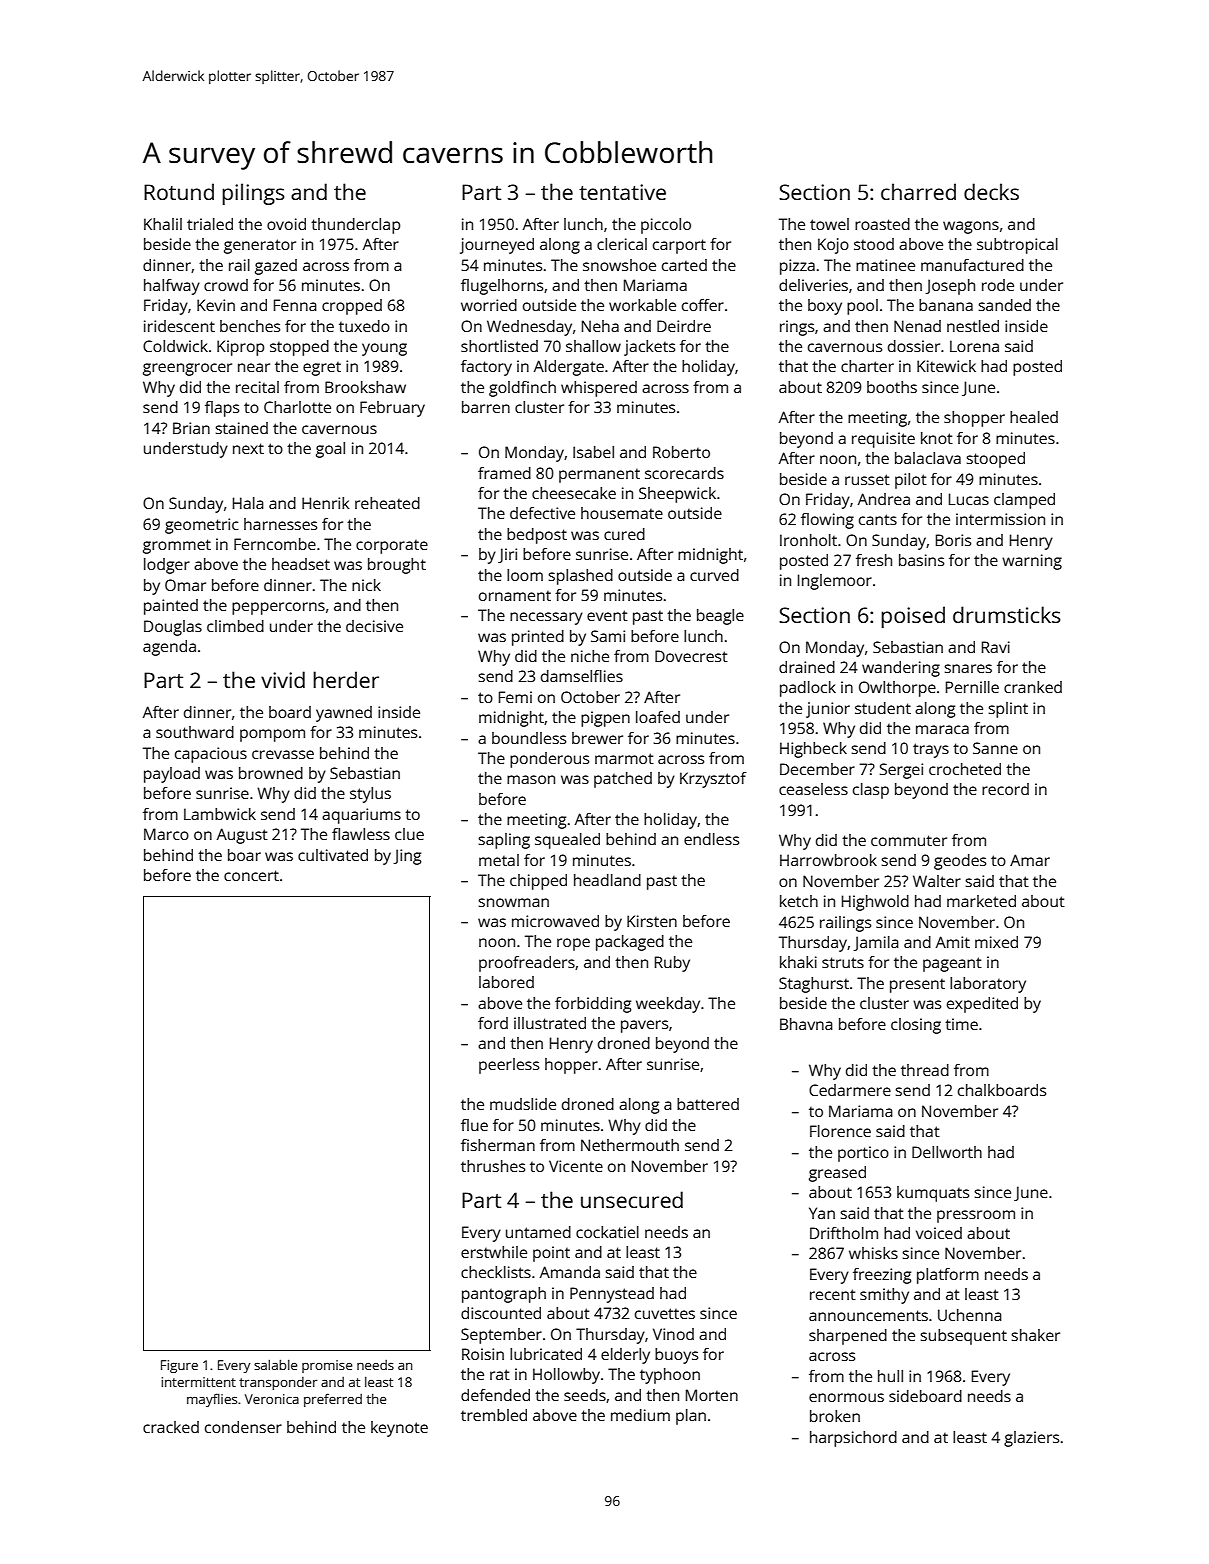 This screenshot has height=1564, width=1209. I want to click on Harrowbrook, so click(828, 860).
